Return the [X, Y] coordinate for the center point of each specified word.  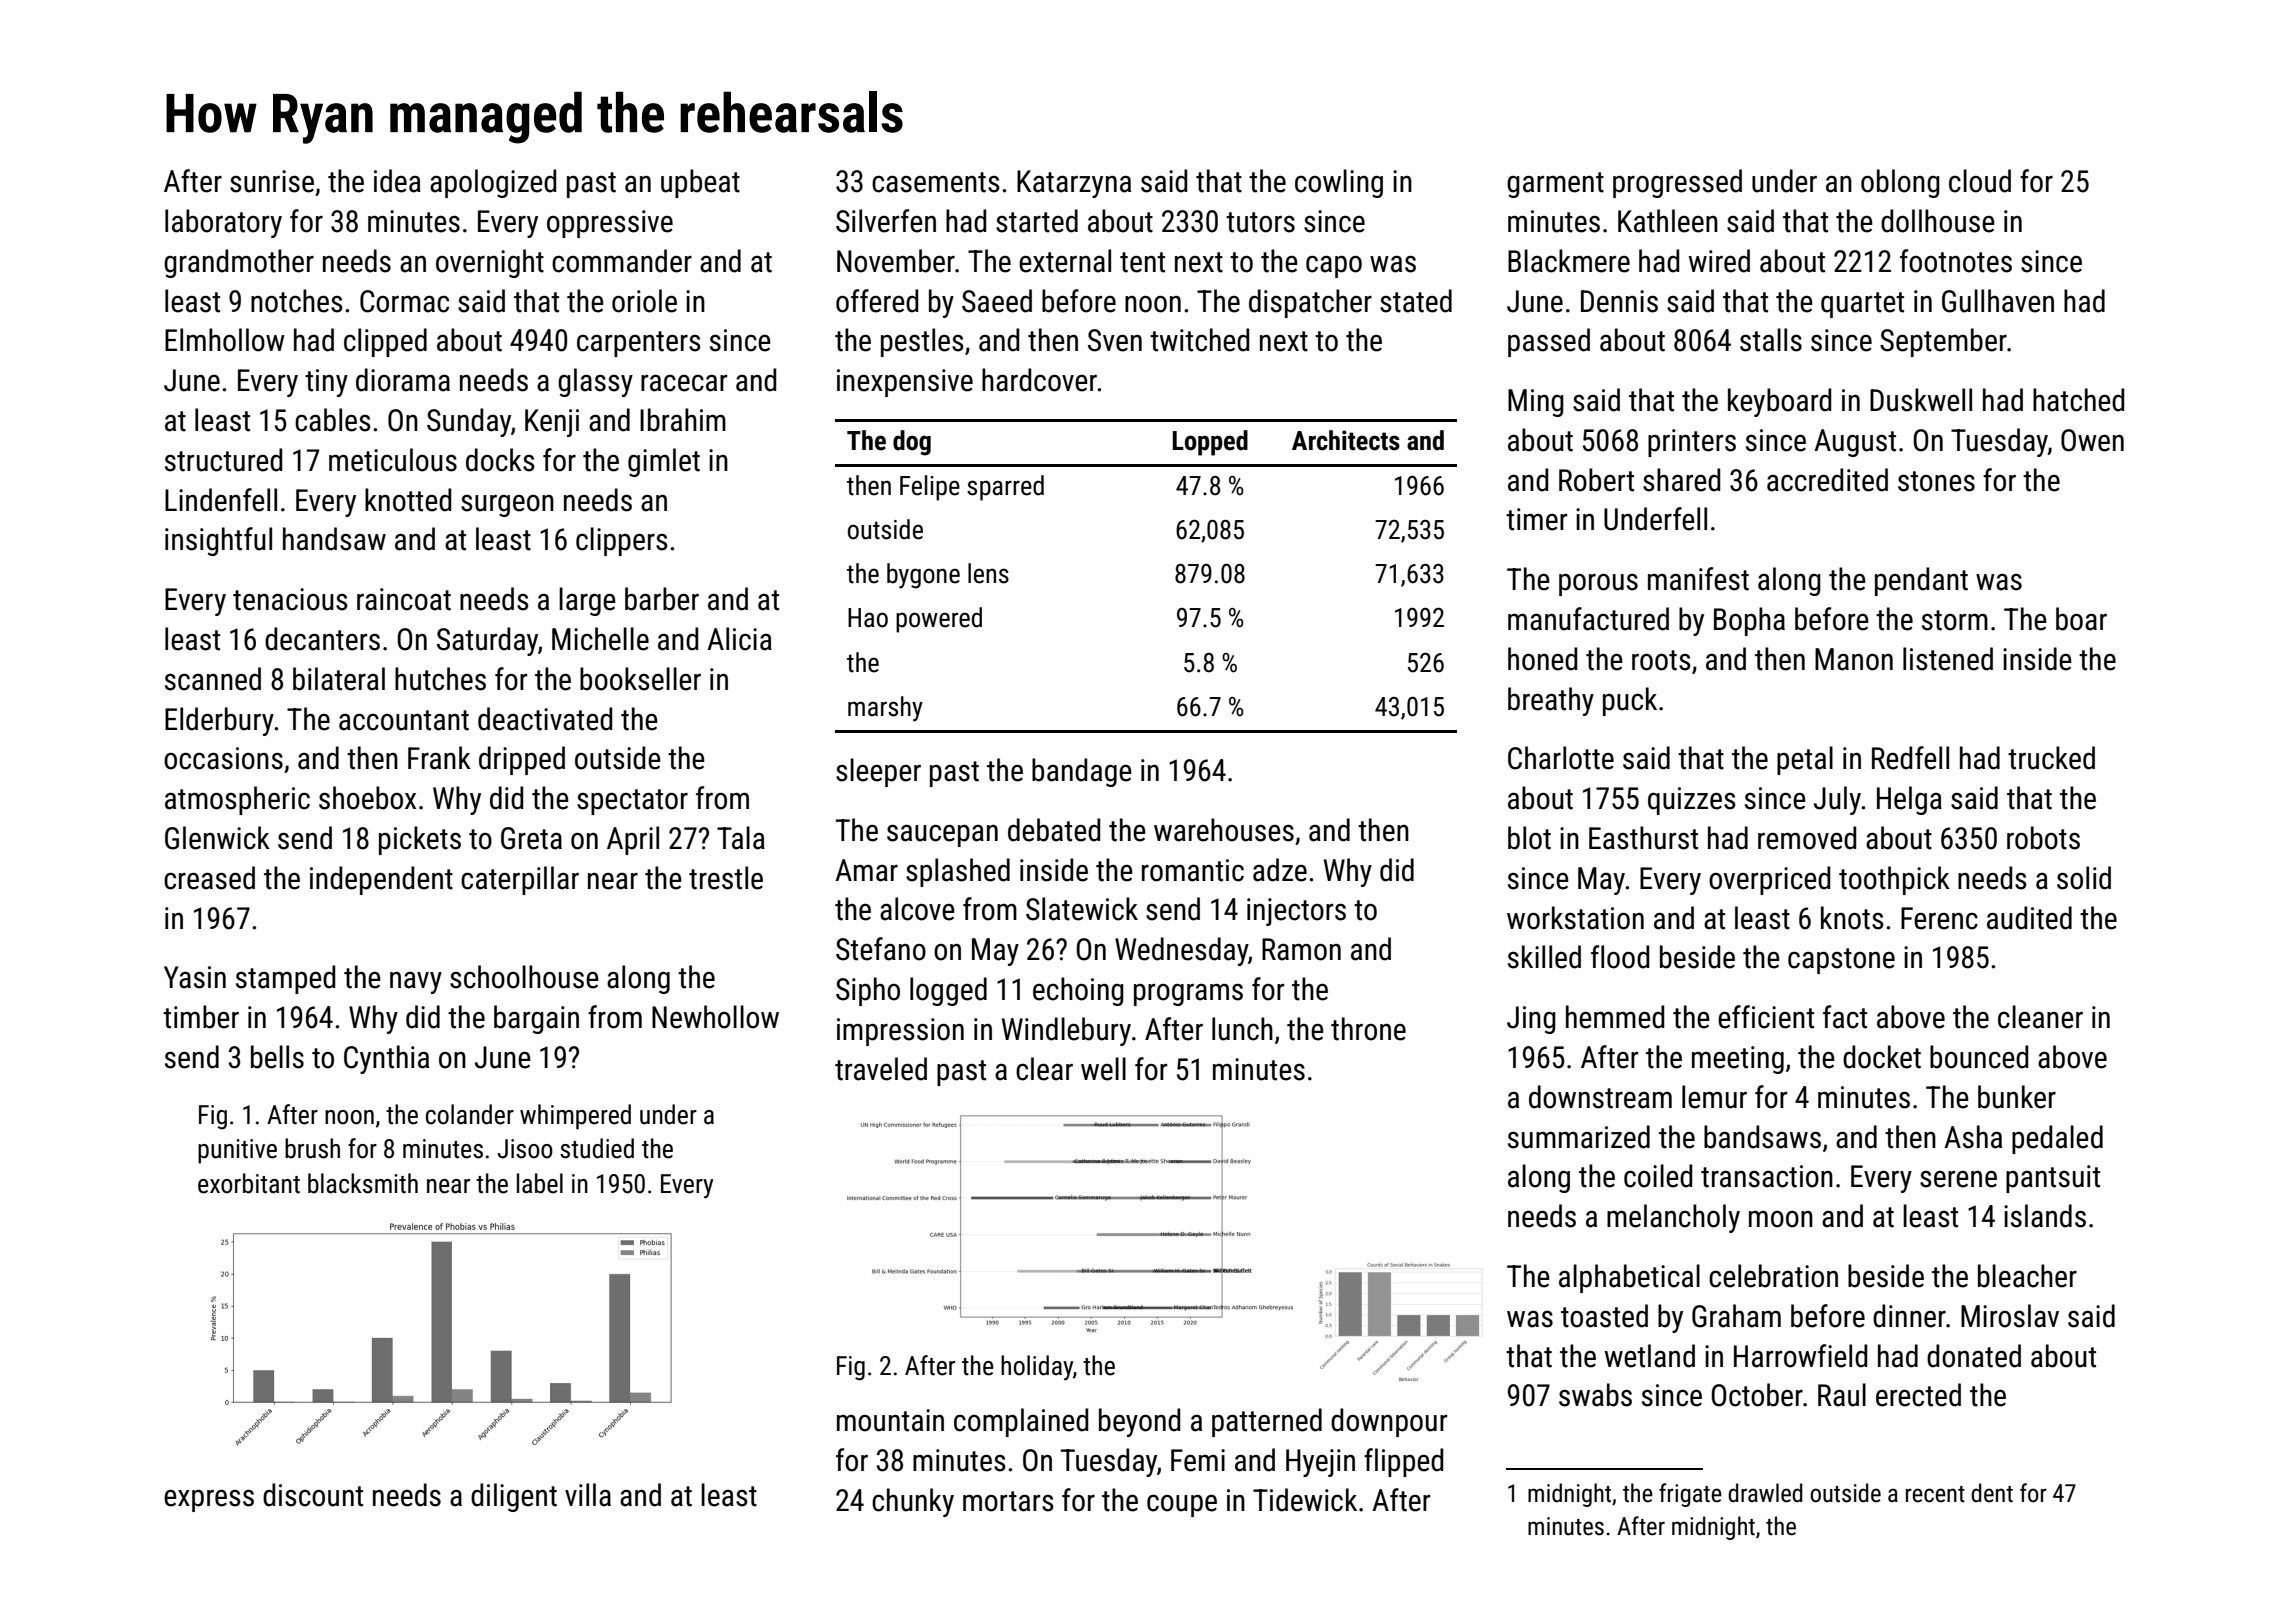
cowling [1339, 183]
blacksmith [363, 1183]
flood [1620, 957]
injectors [1296, 912]
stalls [1771, 340]
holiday [1037, 1368]
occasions [223, 758]
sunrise [272, 181]
